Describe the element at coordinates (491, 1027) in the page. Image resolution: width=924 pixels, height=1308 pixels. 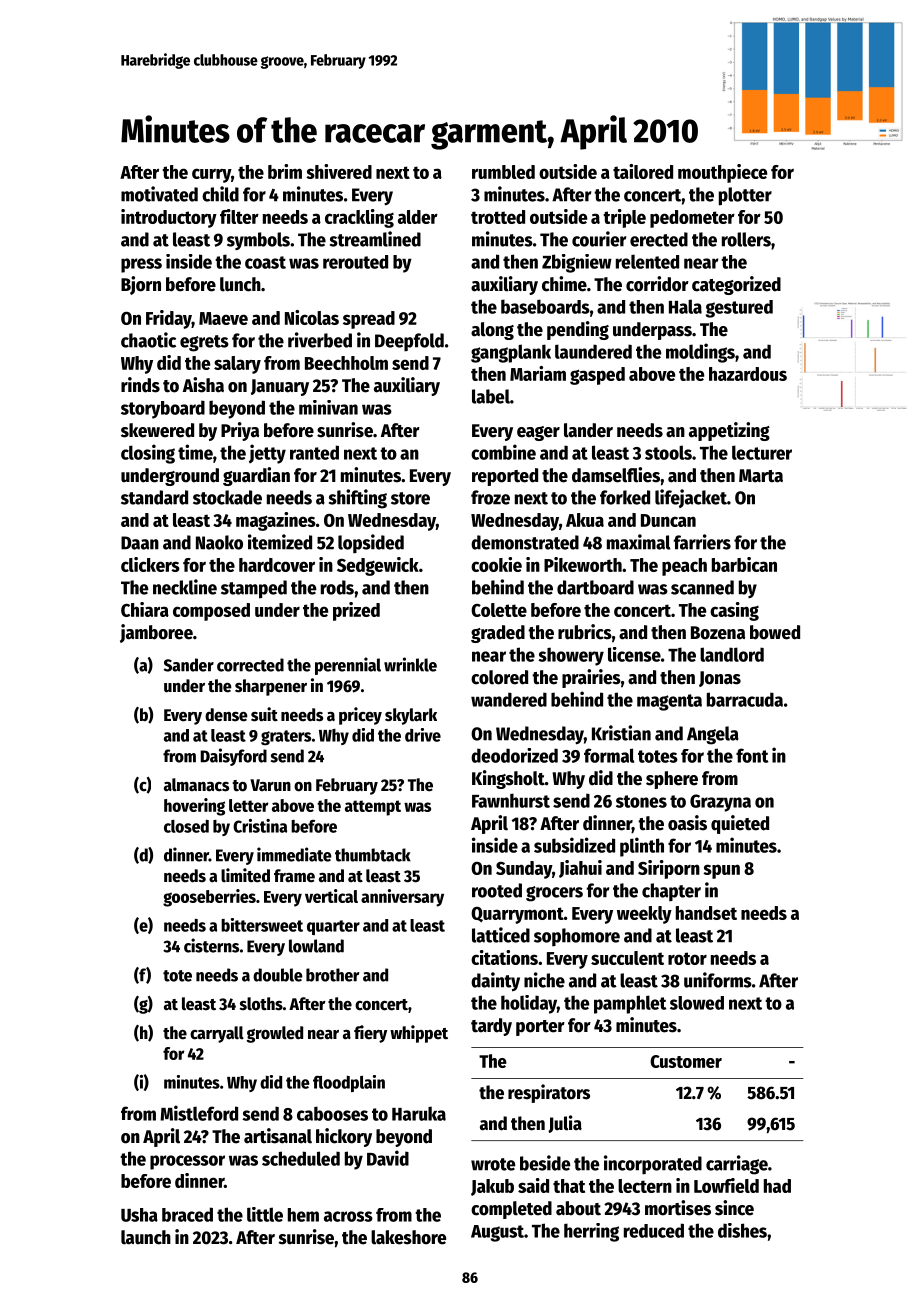
I see `tardy` at that location.
